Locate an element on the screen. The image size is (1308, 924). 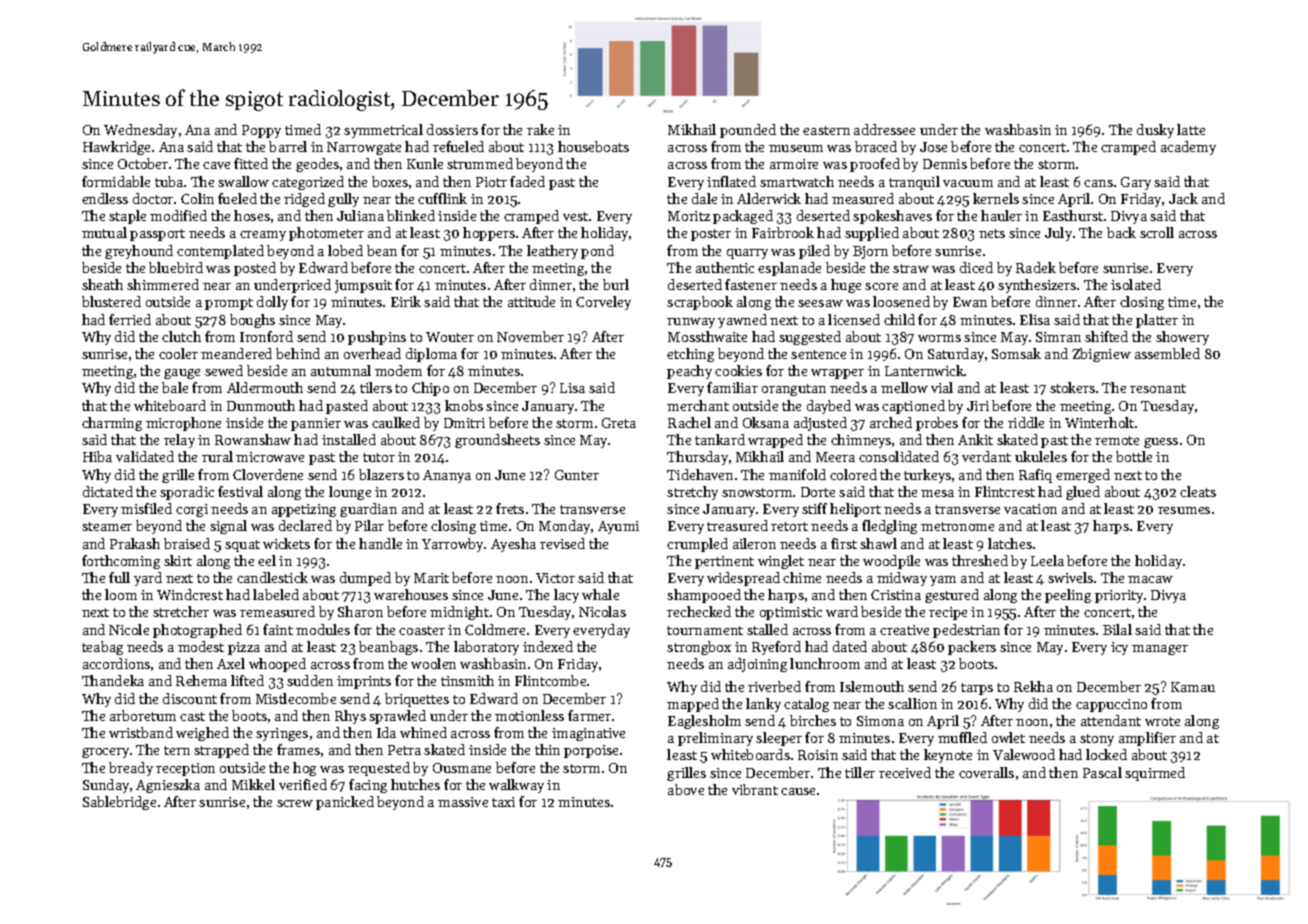
symmetrical is located at coordinates (383, 131).
